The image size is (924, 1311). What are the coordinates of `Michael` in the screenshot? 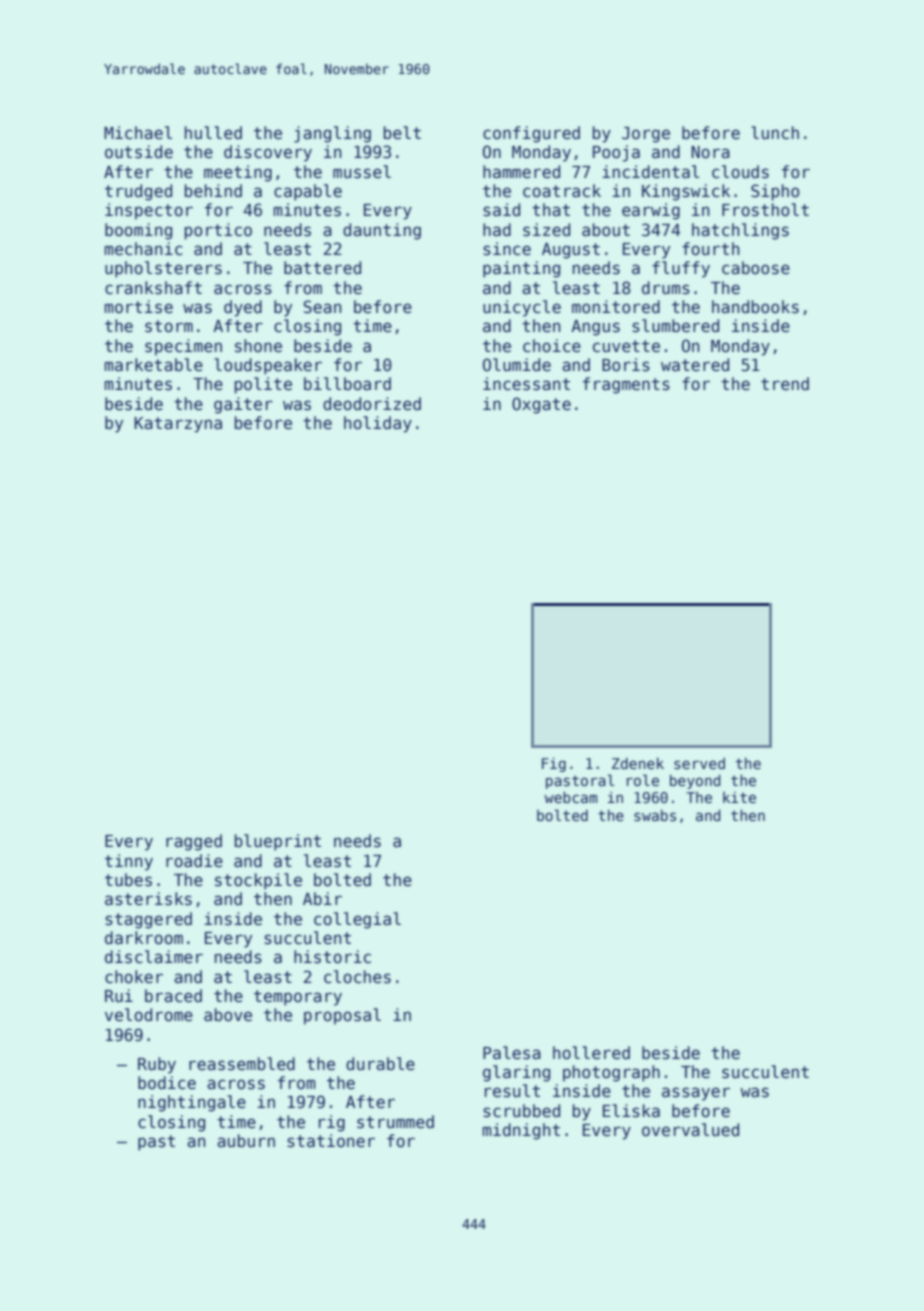 It's located at (138, 133).
